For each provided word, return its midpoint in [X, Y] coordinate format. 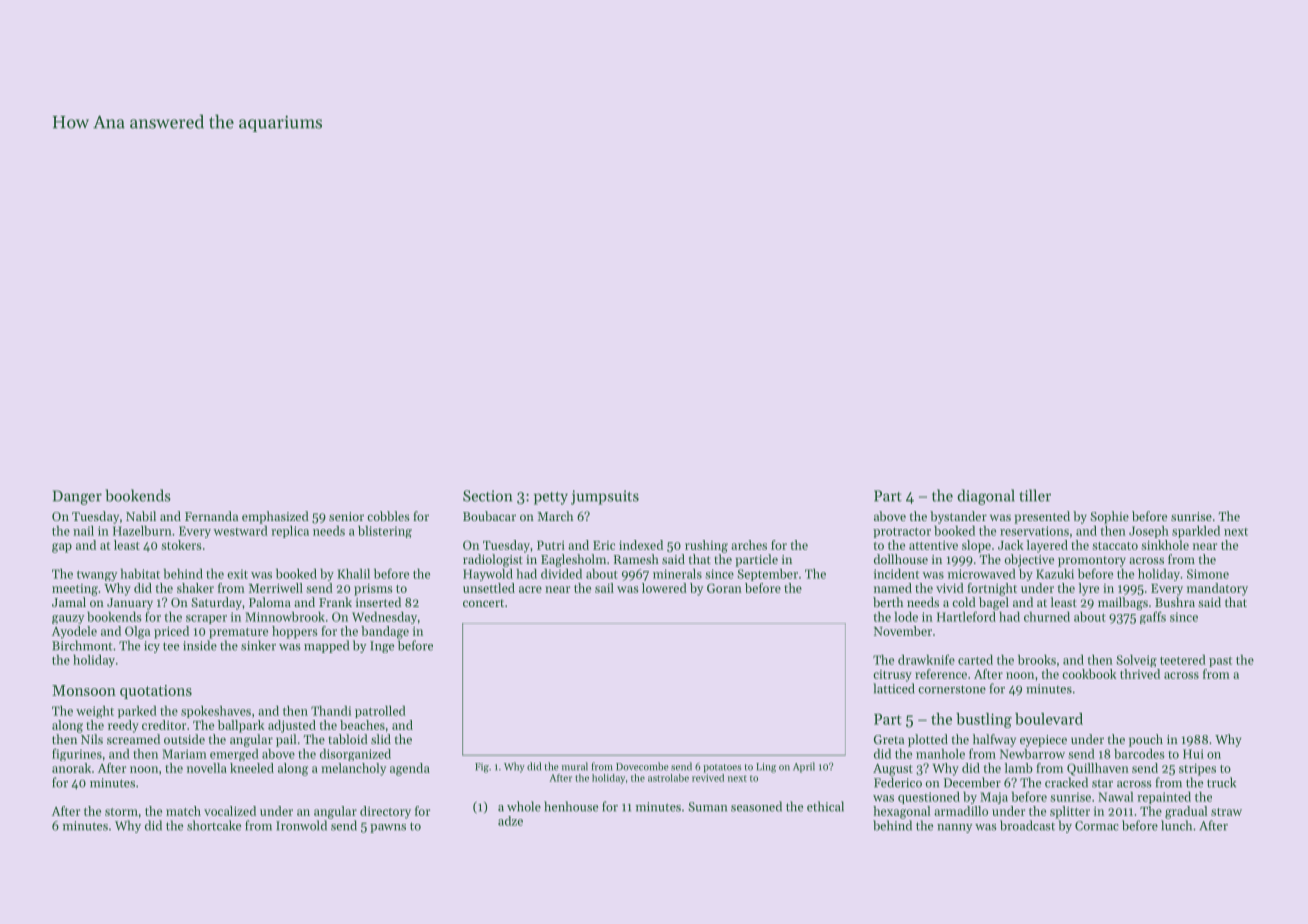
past [1220, 661]
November [903, 631]
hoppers [294, 632]
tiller [1035, 495]
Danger [77, 497]
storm [121, 812]
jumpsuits [605, 497]
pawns [388, 828]
